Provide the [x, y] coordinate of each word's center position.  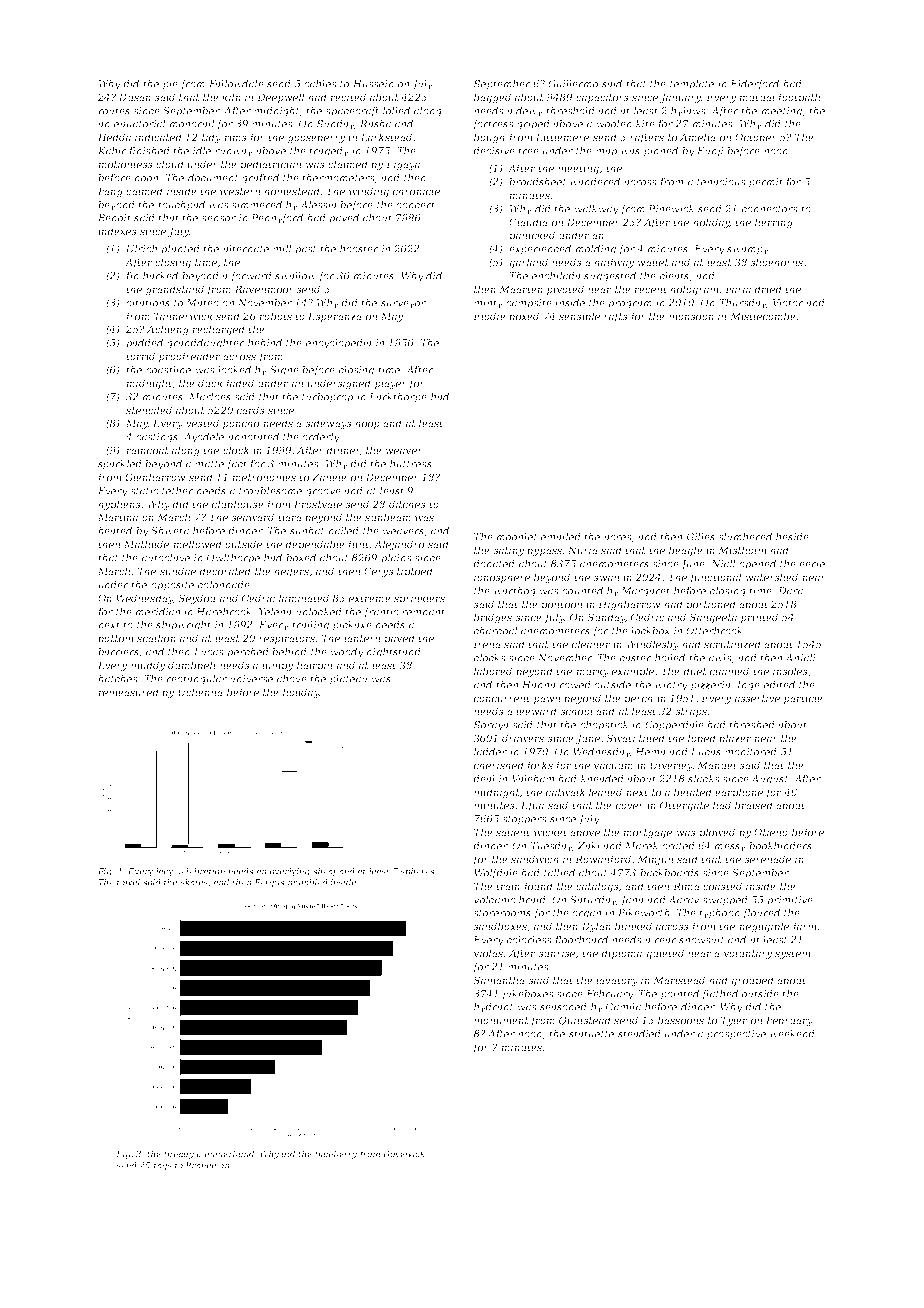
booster [359, 249]
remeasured [129, 692]
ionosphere [502, 578]
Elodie [489, 316]
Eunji [710, 152]
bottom [116, 638]
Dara [790, 591]
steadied [639, 1034]
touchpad [181, 206]
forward [251, 277]
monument [501, 1020]
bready [179, 1154]
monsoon [691, 317]
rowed [575, 685]
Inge [748, 686]
